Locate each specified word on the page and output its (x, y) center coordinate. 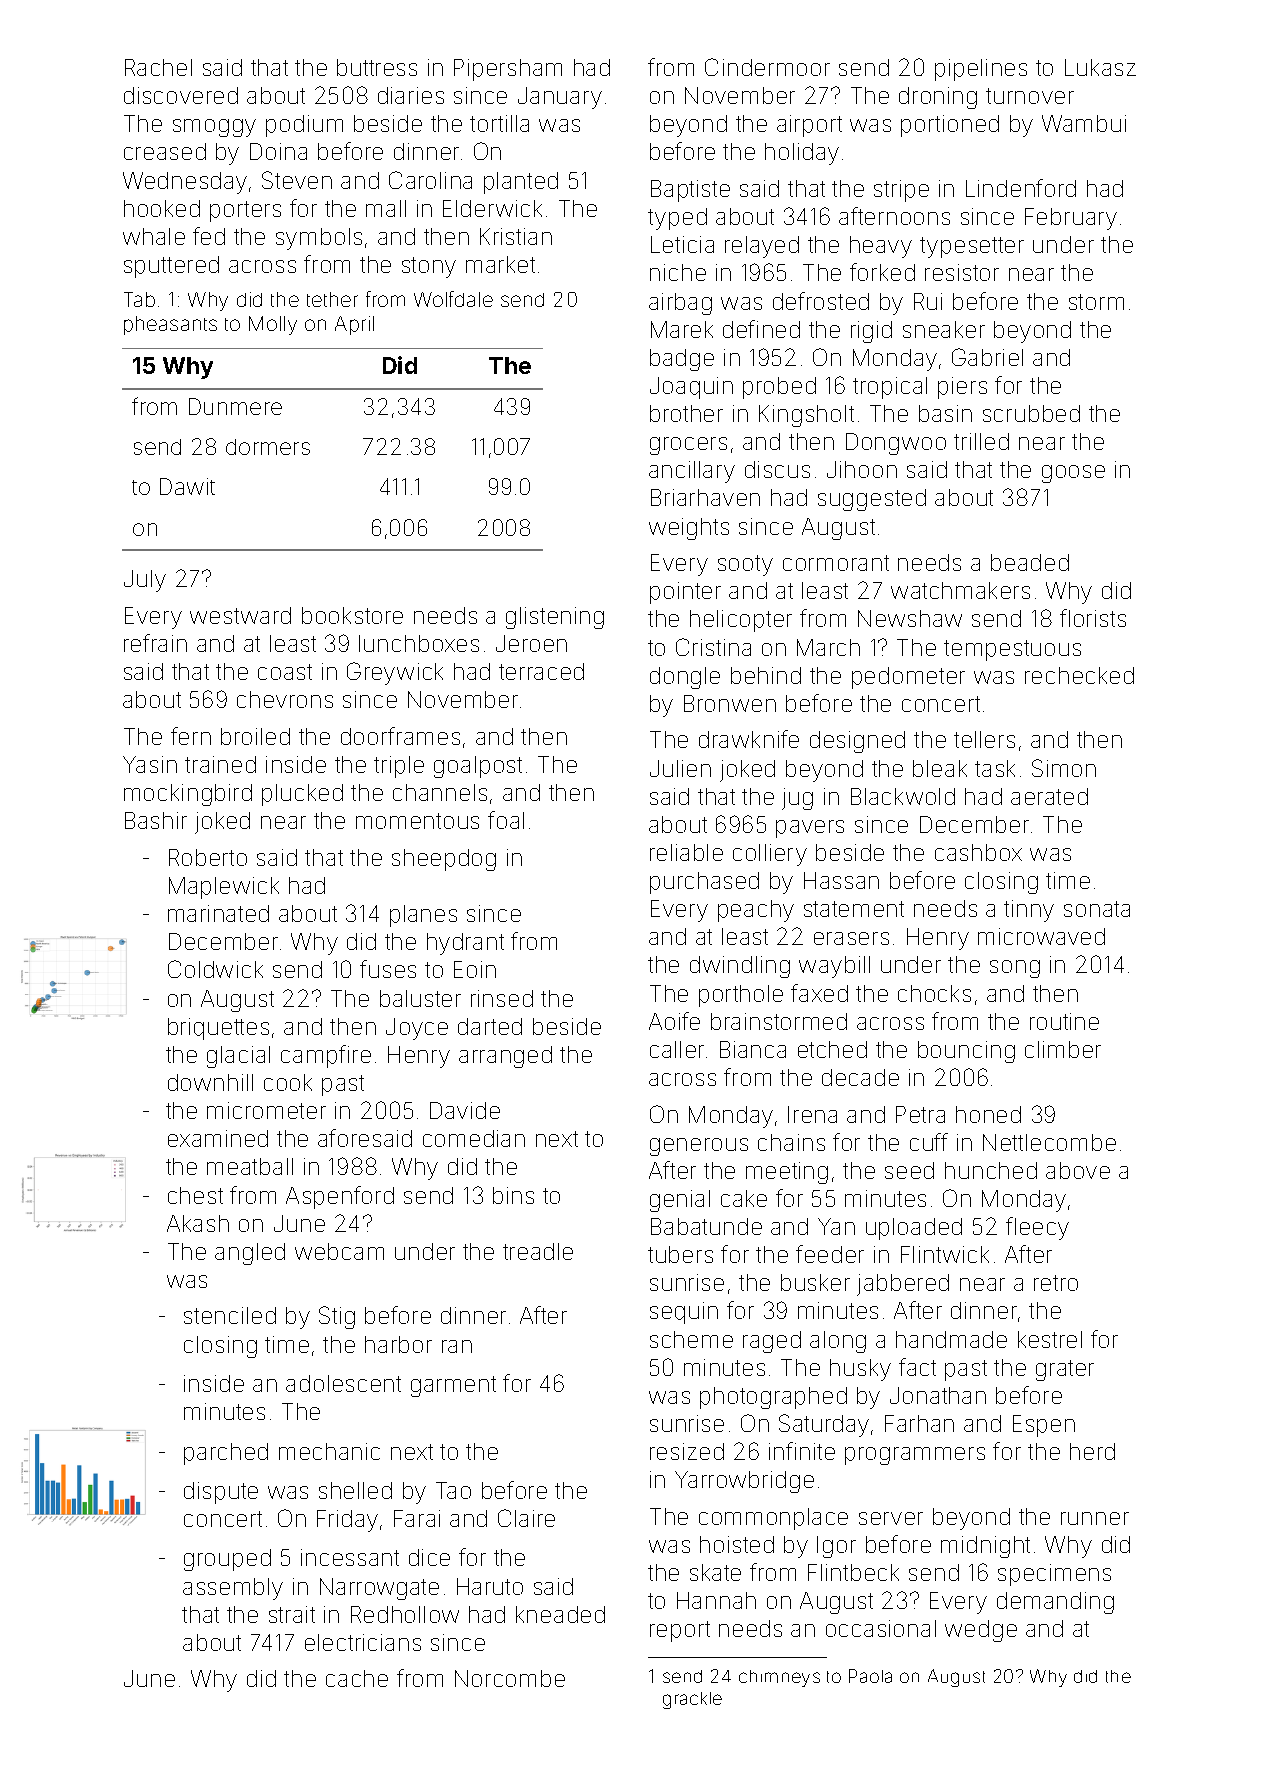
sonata (1097, 909)
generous (699, 1147)
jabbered (903, 1285)
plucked (302, 795)
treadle (538, 1251)
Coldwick (215, 969)
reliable (686, 852)
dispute (221, 1493)
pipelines (981, 70)
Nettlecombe (1049, 1142)
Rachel (158, 67)
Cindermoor (767, 67)
